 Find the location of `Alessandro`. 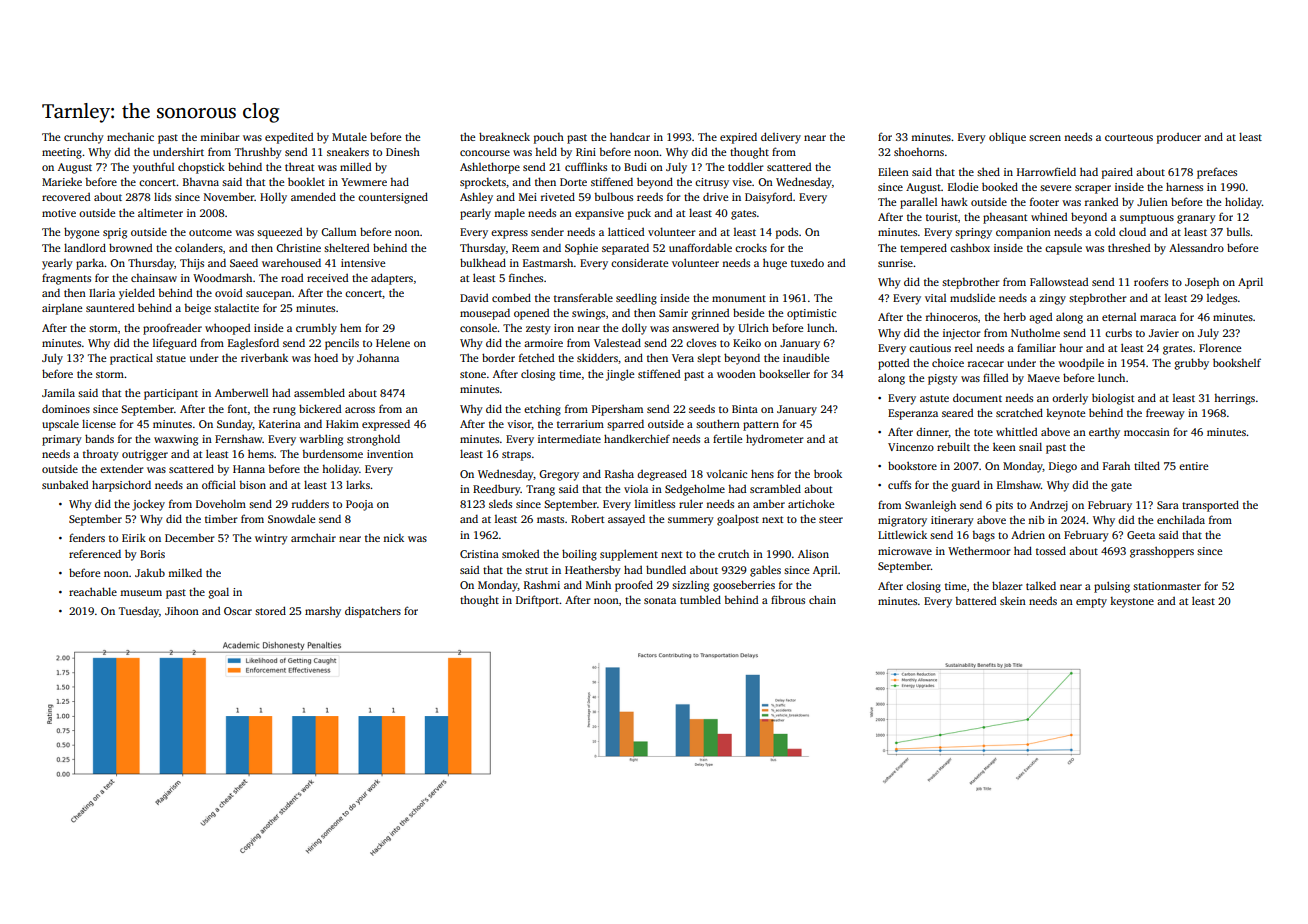

Alessandro is located at coordinates (1196, 247).
